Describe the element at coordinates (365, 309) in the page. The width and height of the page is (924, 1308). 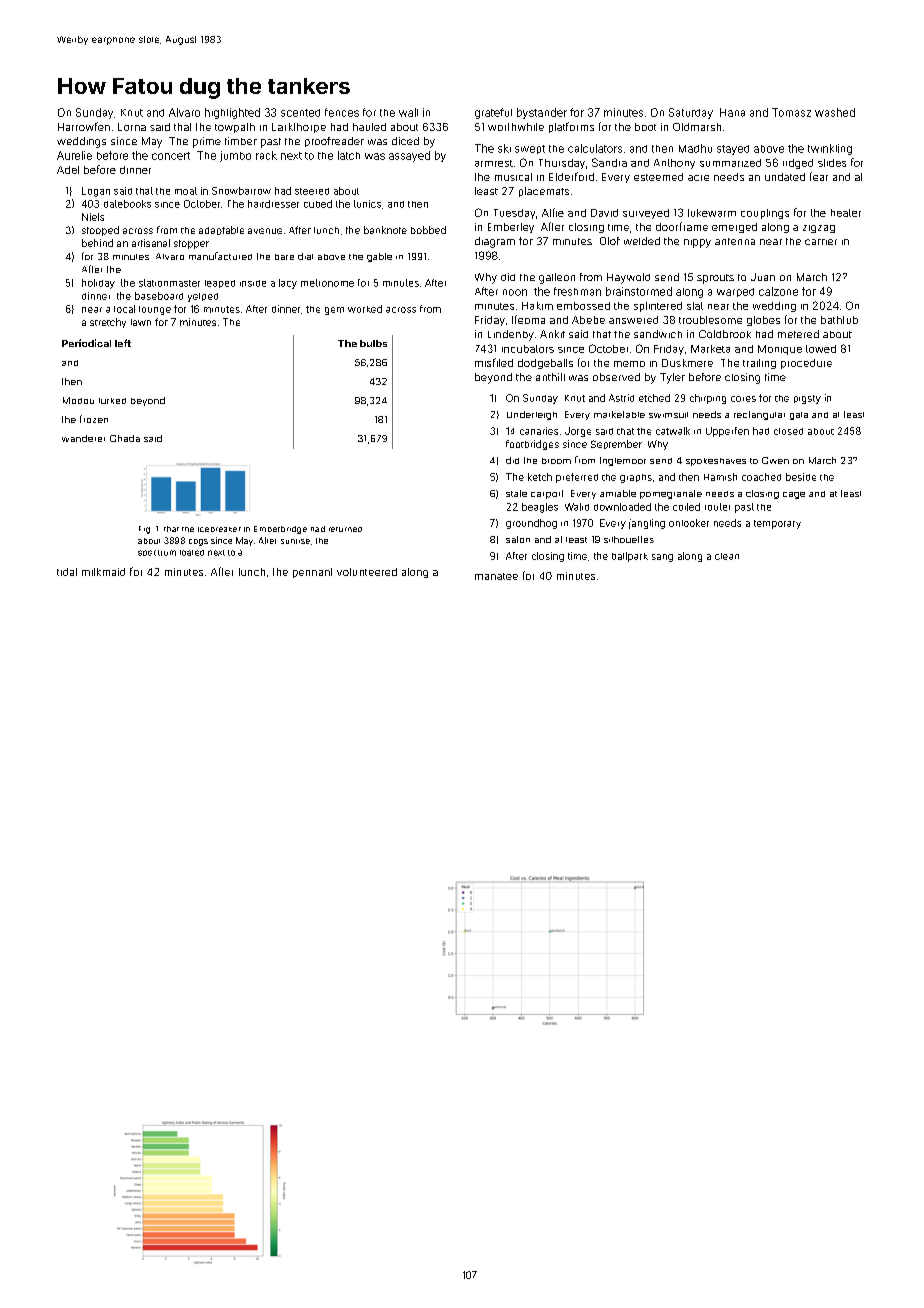
I see `worked` at that location.
